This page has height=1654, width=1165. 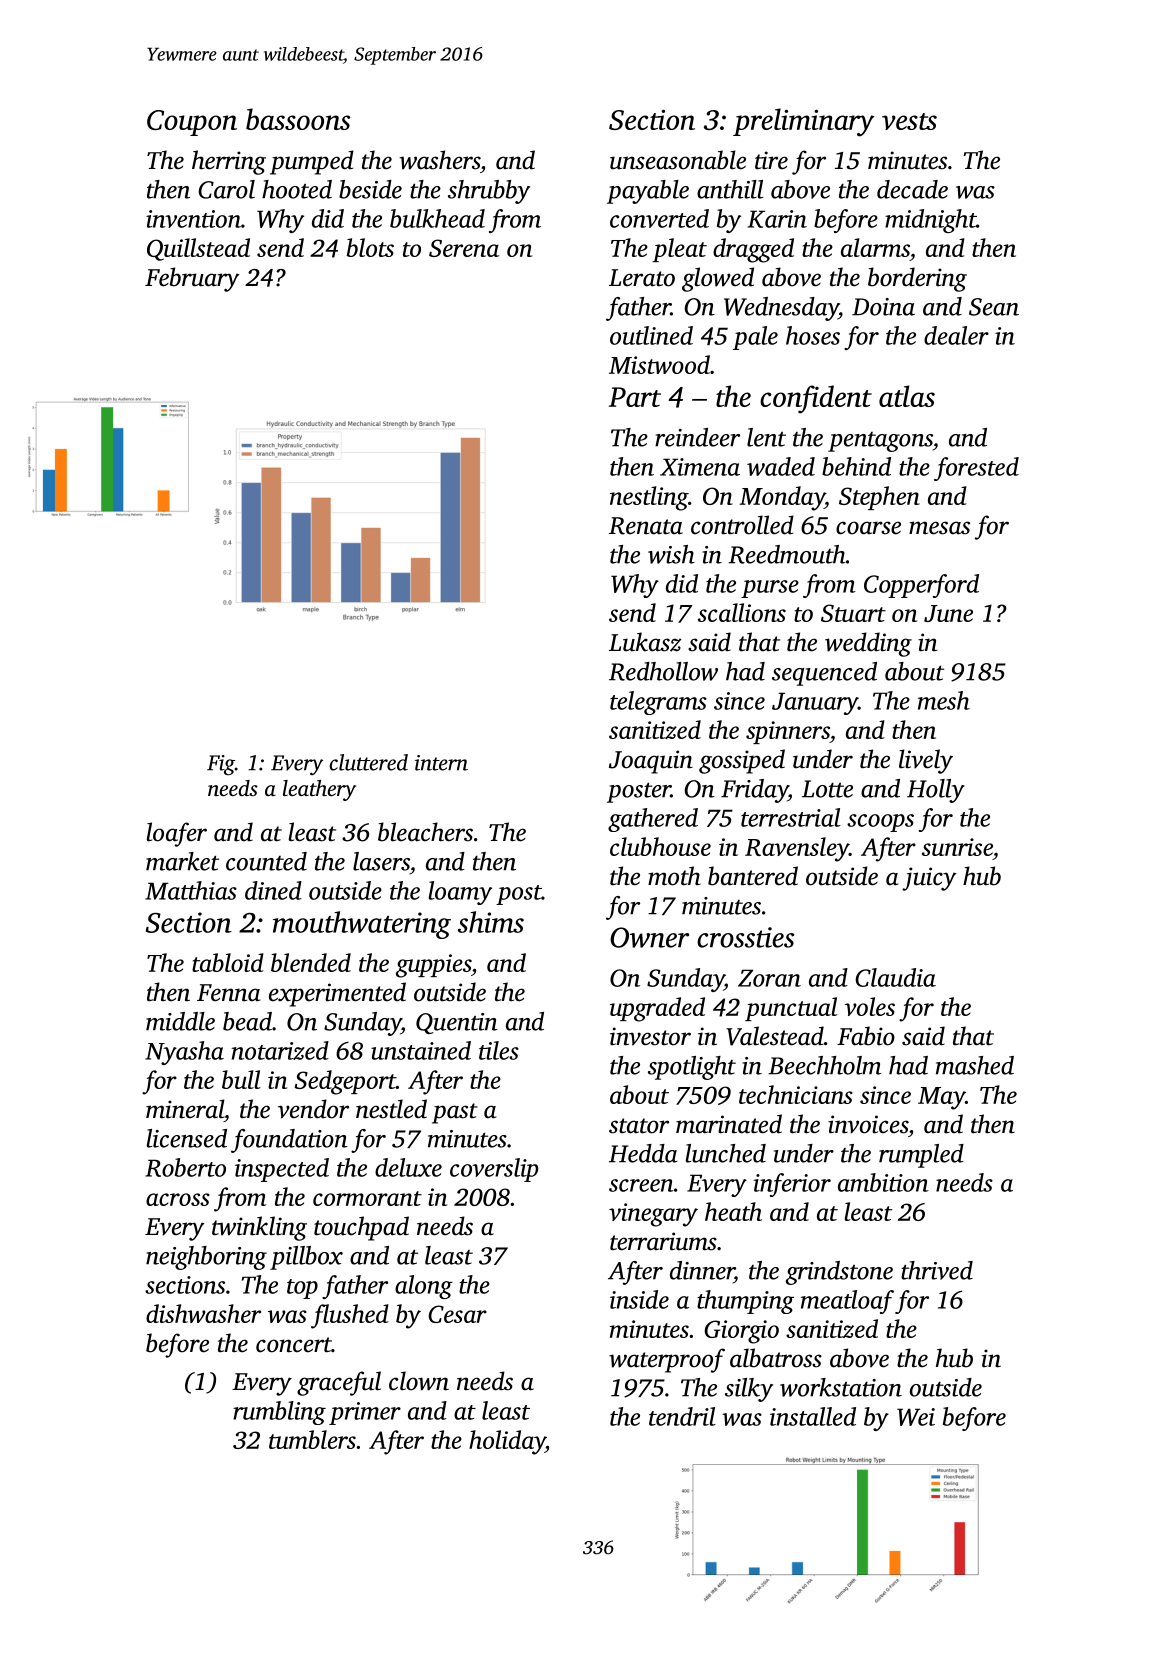 What do you see at coordinates (439, 160) in the page?
I see `washers` at bounding box center [439, 160].
